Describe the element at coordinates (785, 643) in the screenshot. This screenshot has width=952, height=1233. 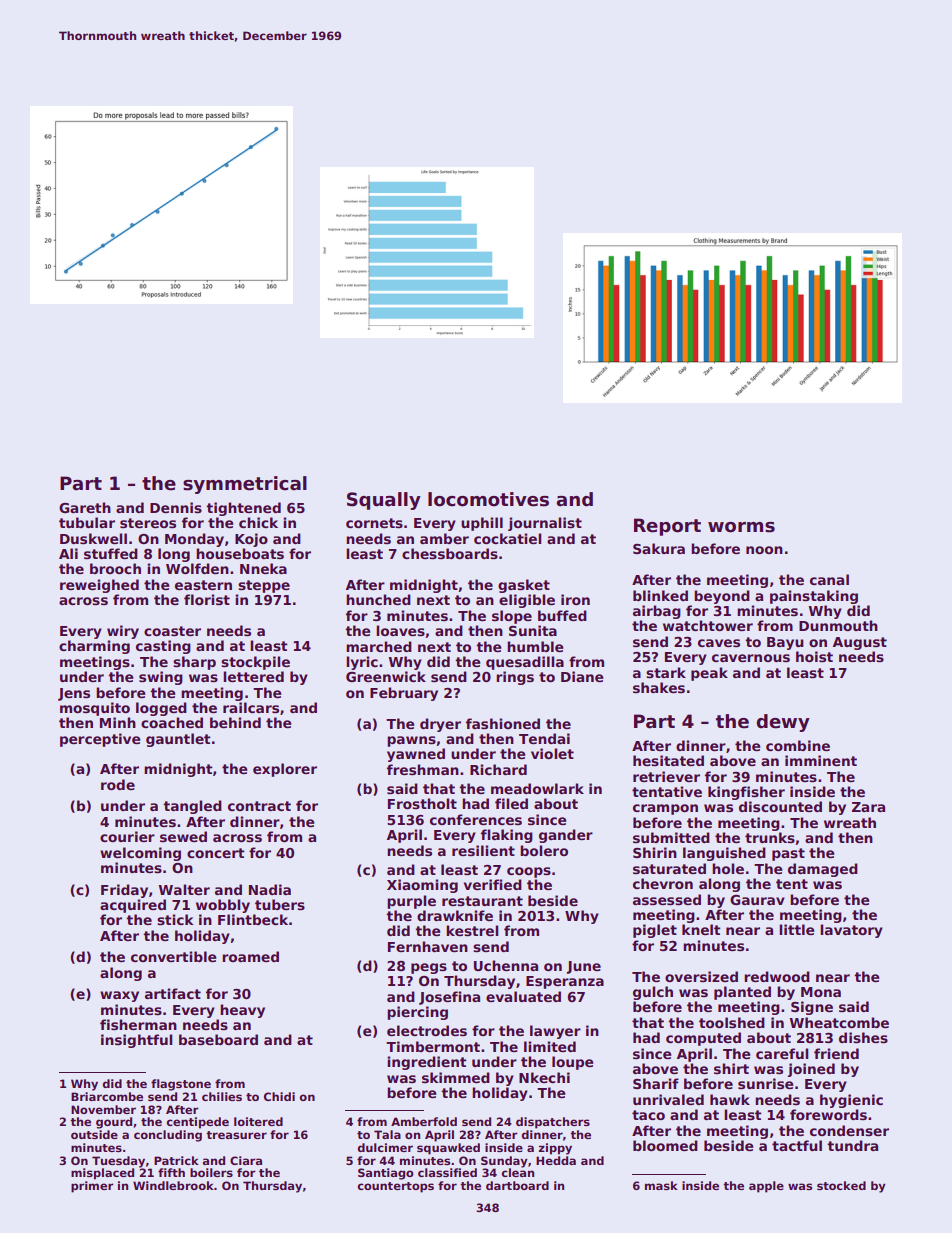
I see `Bayu` at that location.
